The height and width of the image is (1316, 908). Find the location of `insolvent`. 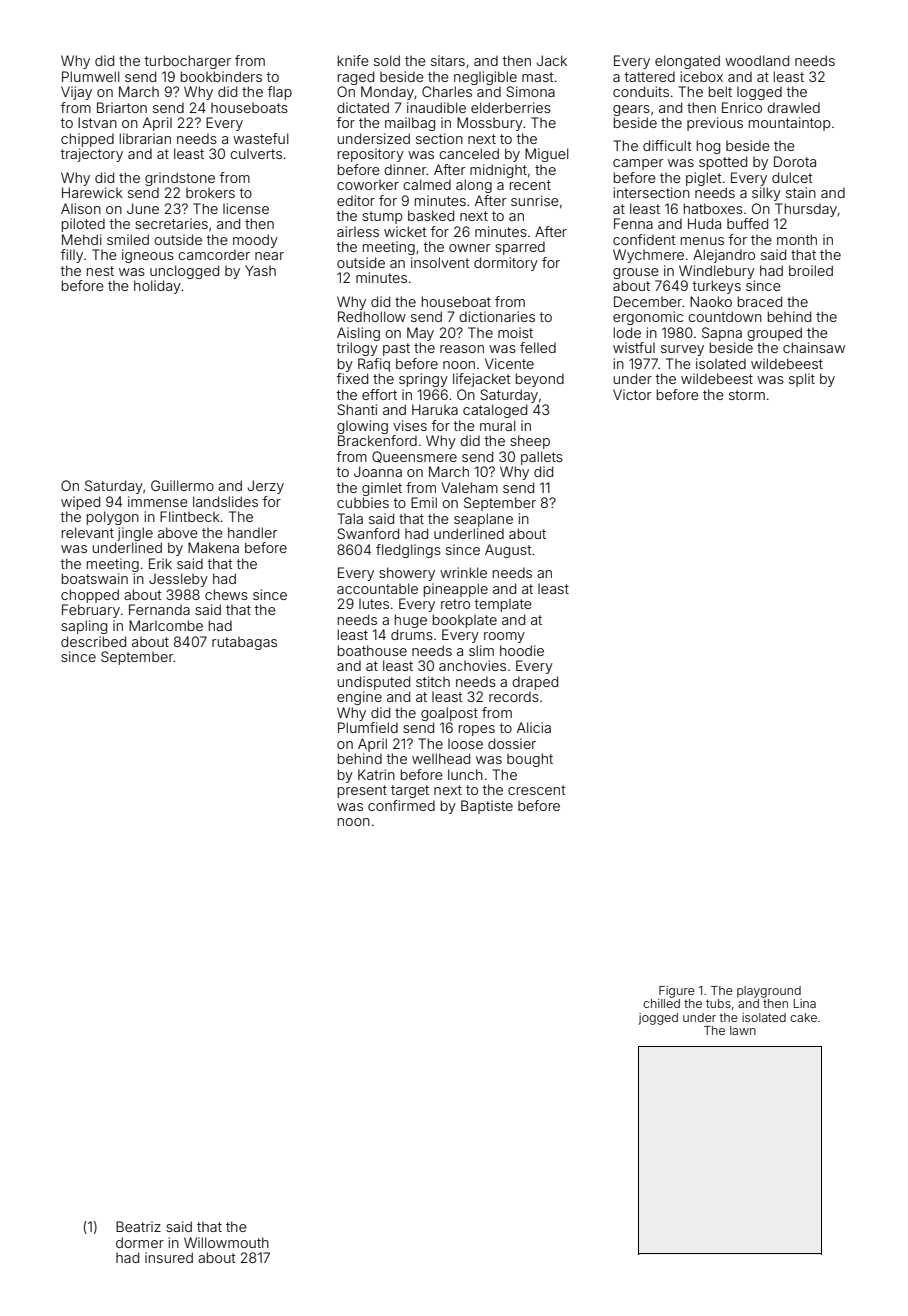

insolvent is located at coordinates (440, 262).
